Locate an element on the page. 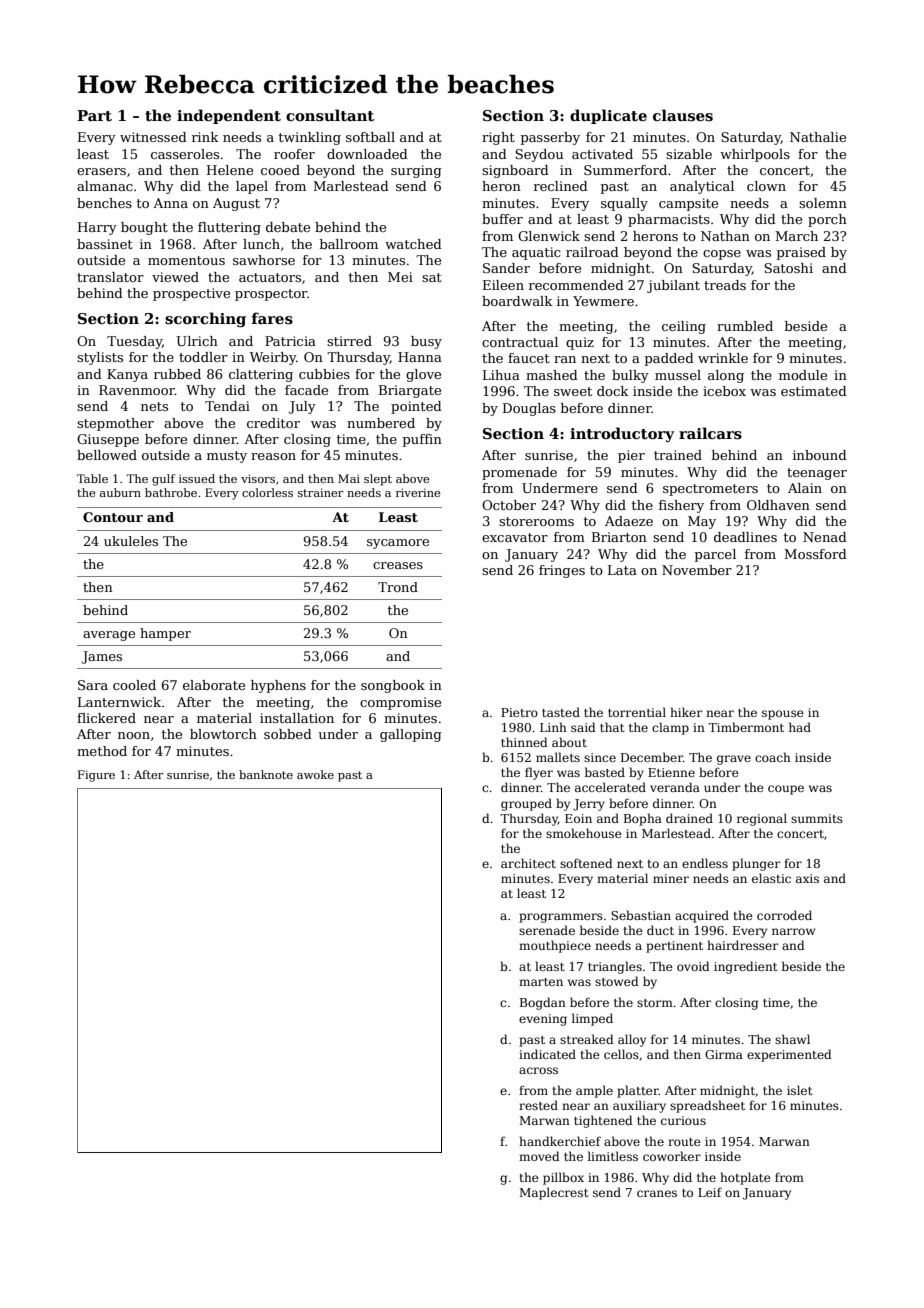  Maplecrest is located at coordinates (554, 1193).
